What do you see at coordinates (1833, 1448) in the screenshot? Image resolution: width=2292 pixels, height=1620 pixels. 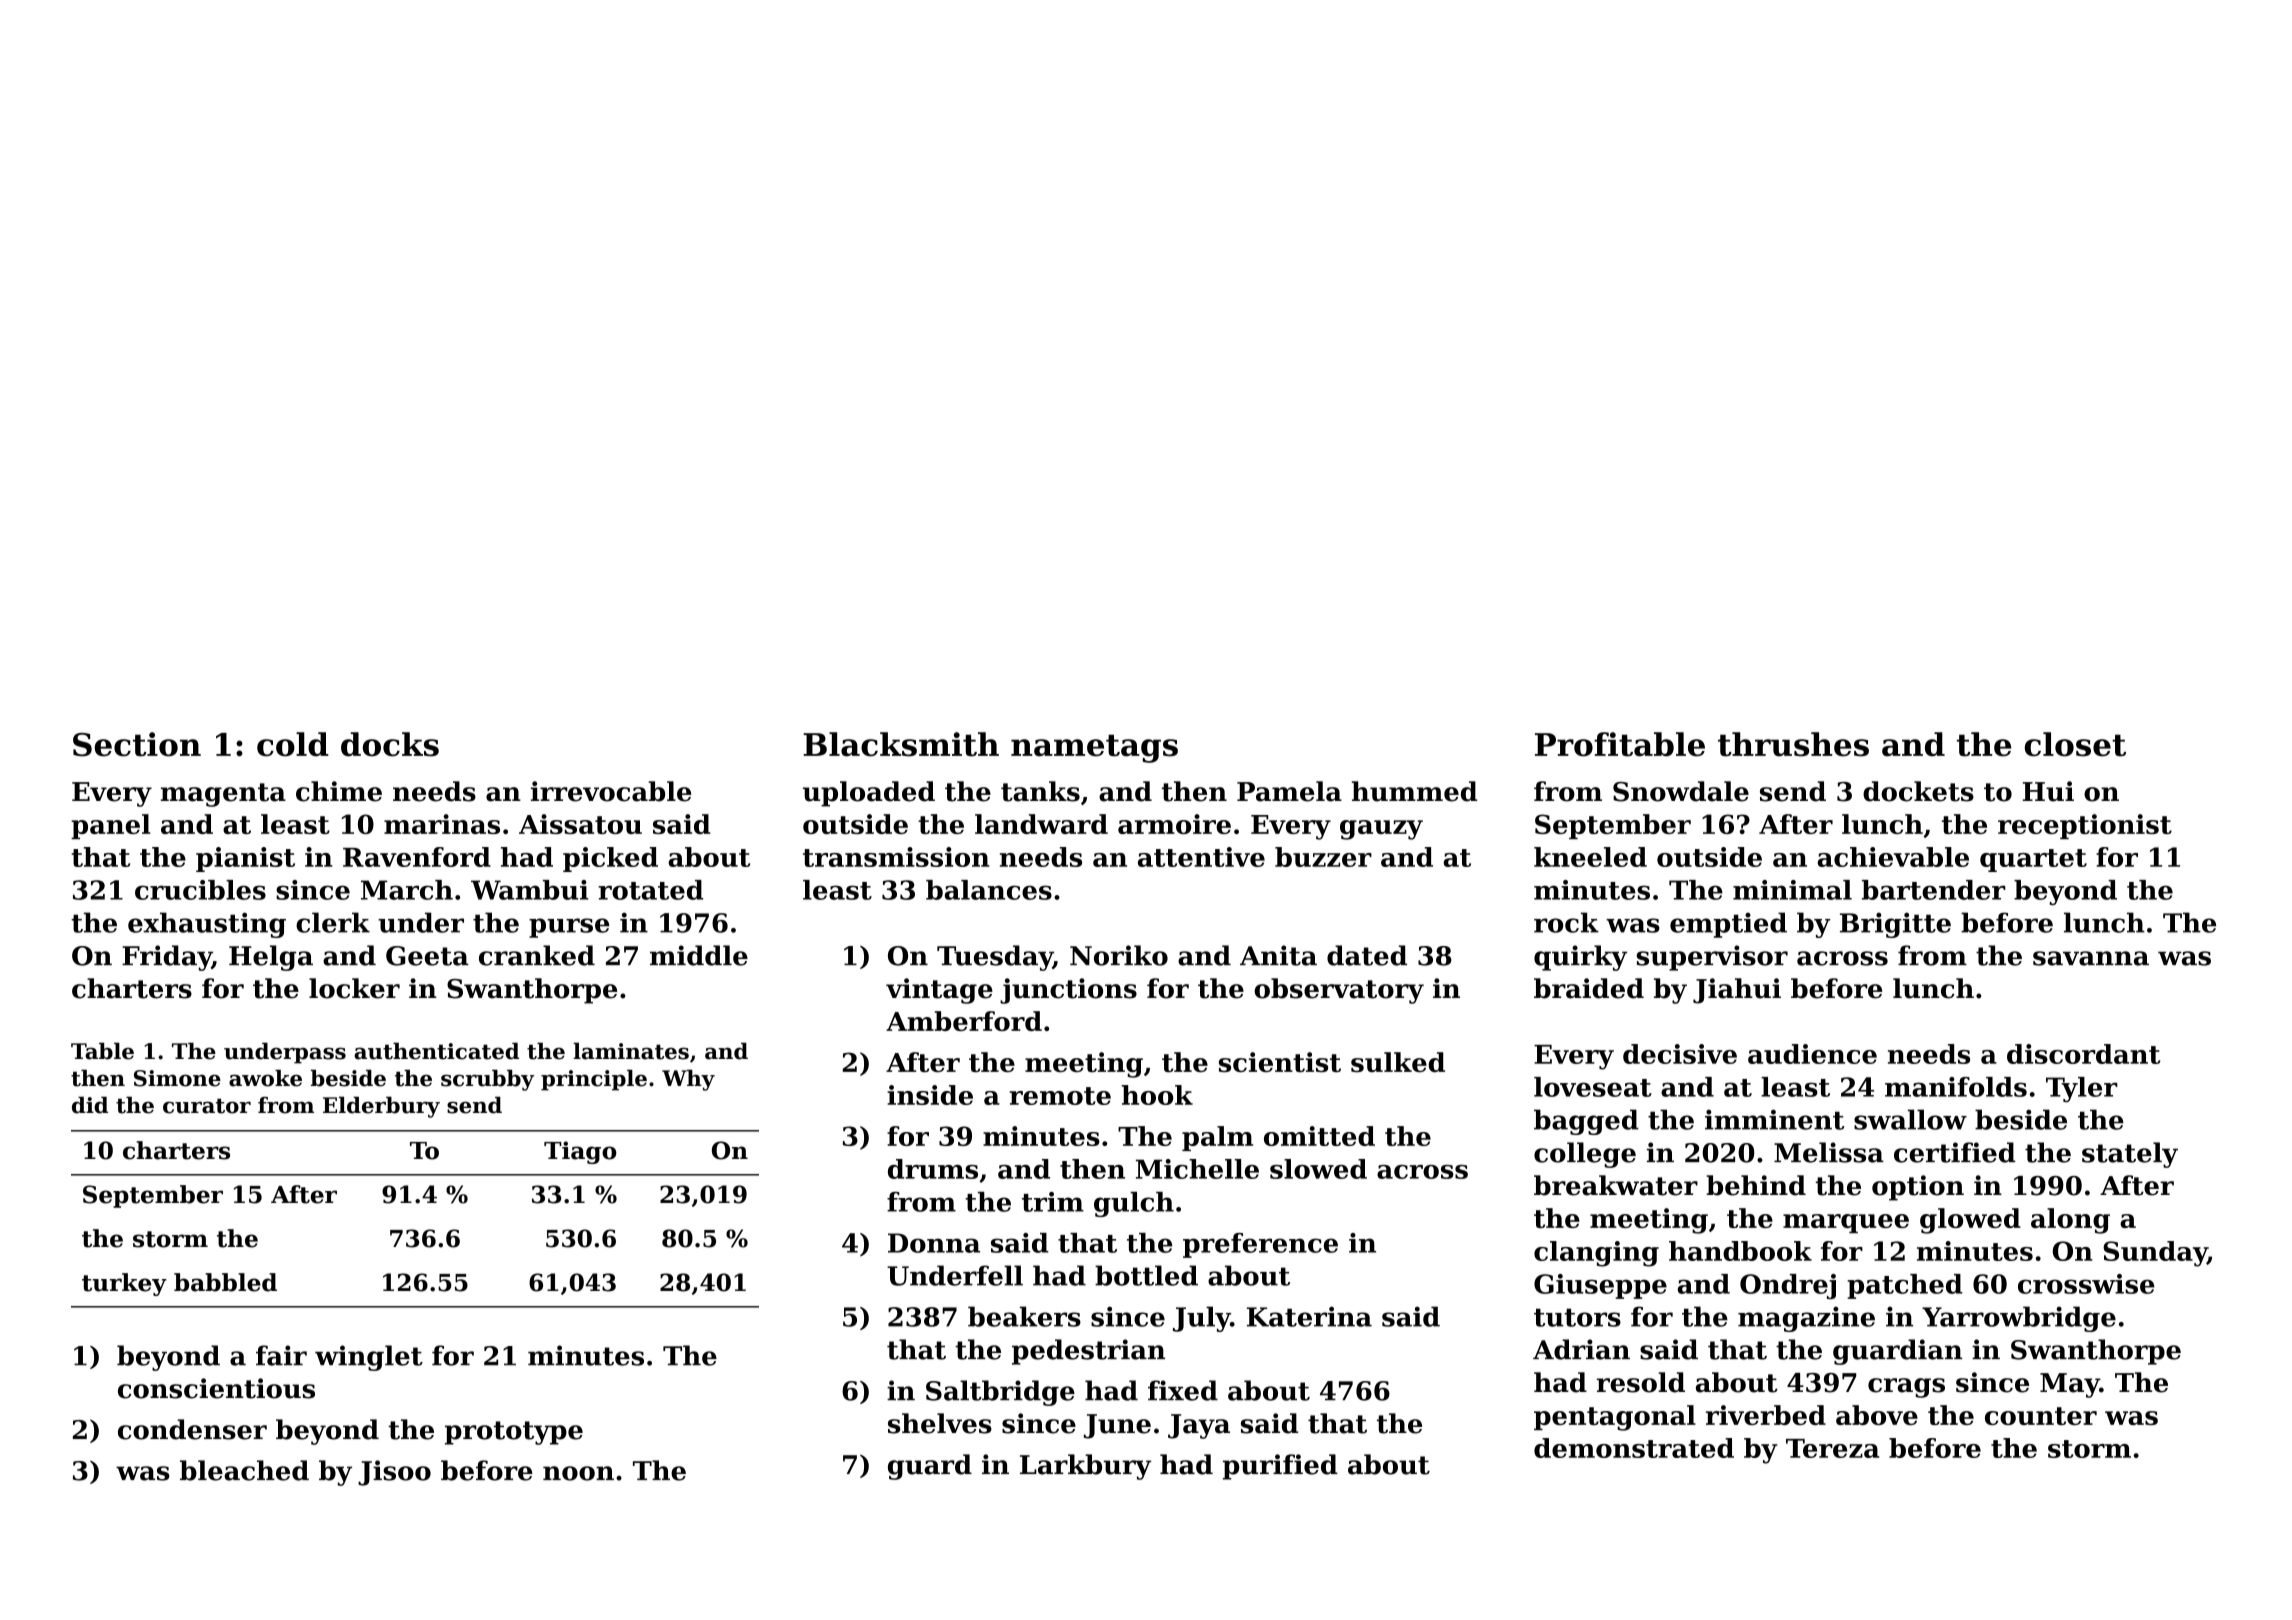 I see `Tereza` at bounding box center [1833, 1448].
